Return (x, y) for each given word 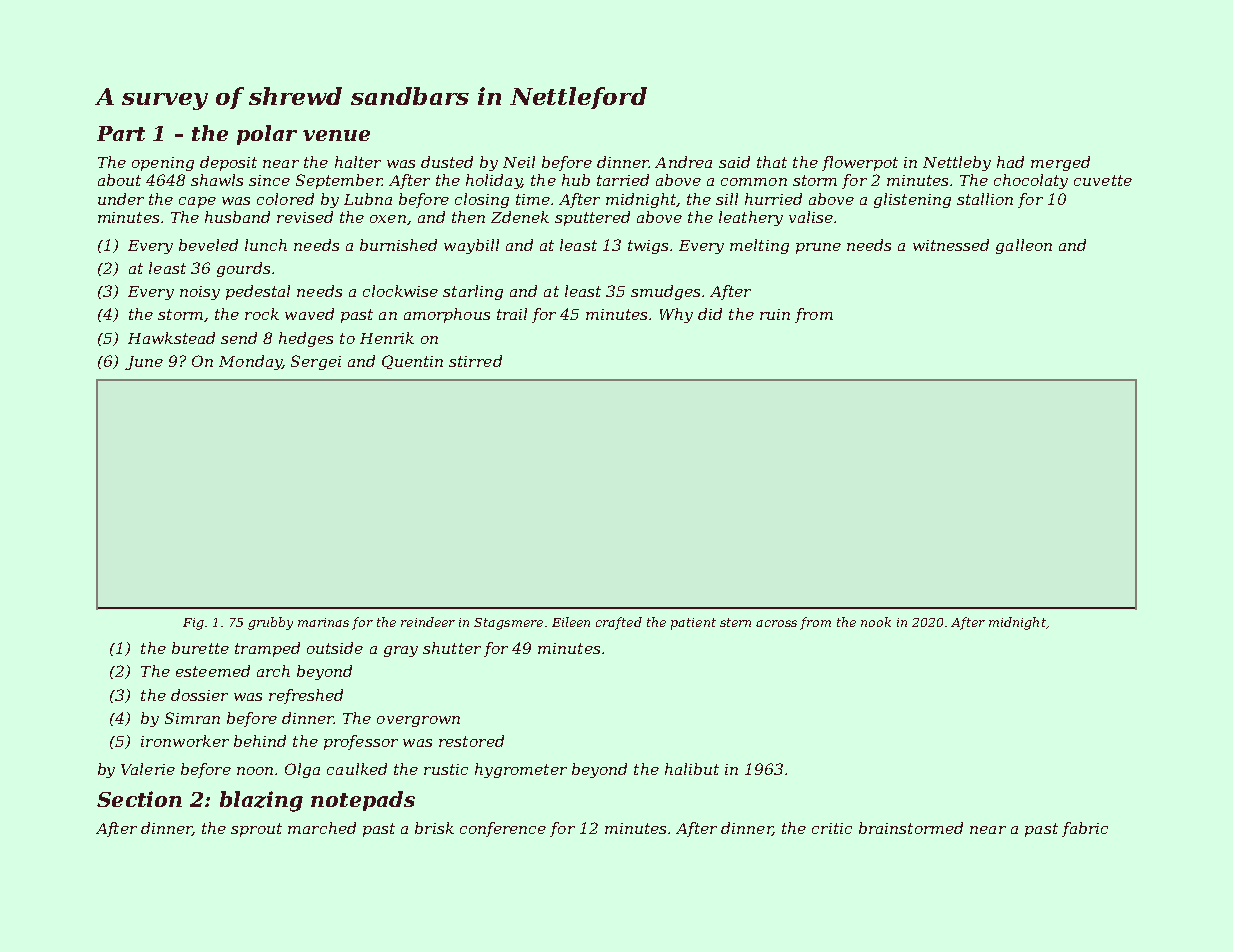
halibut (692, 769)
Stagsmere (508, 624)
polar (267, 135)
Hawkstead (171, 338)
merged (1060, 163)
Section (139, 799)
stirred (475, 361)
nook (876, 622)
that (772, 162)
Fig (193, 624)
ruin (775, 314)
